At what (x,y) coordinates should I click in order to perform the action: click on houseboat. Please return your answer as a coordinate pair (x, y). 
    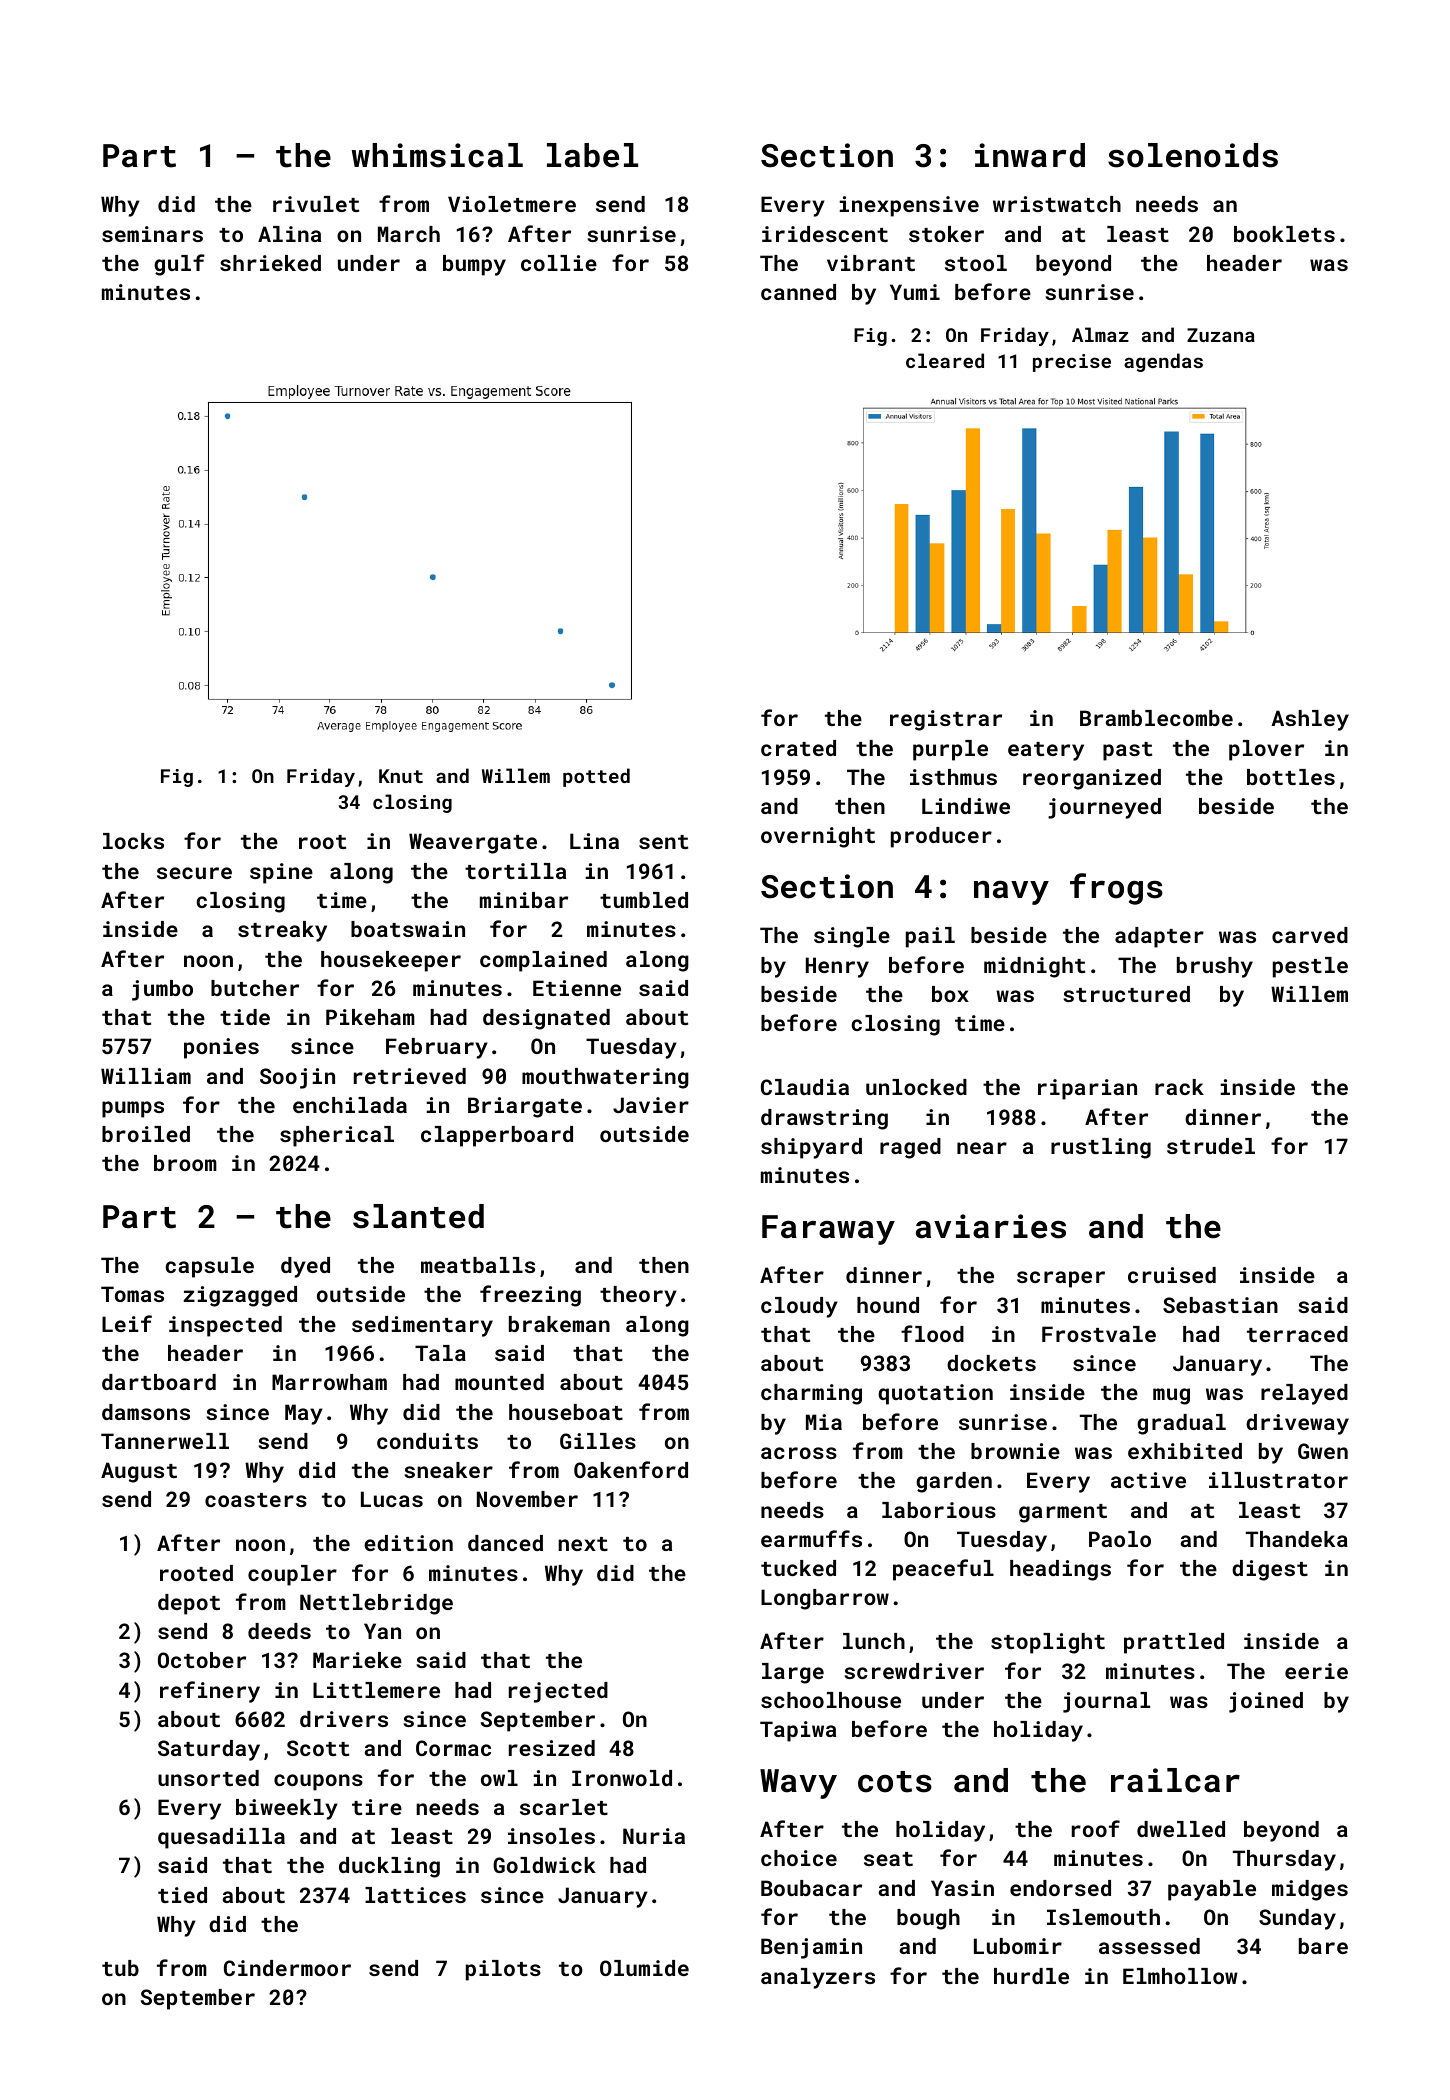
    Looking at the image, I should click on (566, 1412).
